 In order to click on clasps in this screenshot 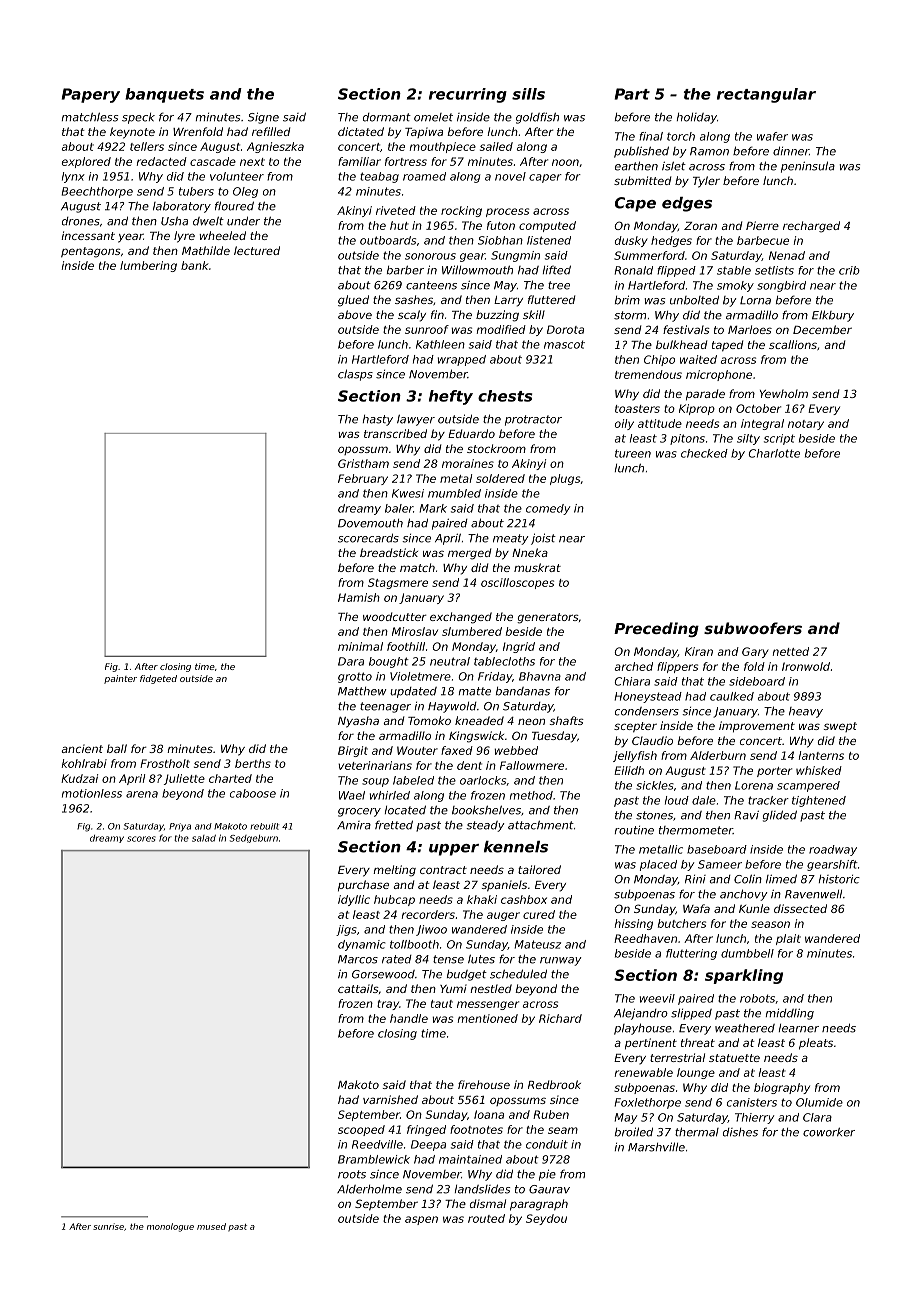, I will do `click(355, 375)`.
